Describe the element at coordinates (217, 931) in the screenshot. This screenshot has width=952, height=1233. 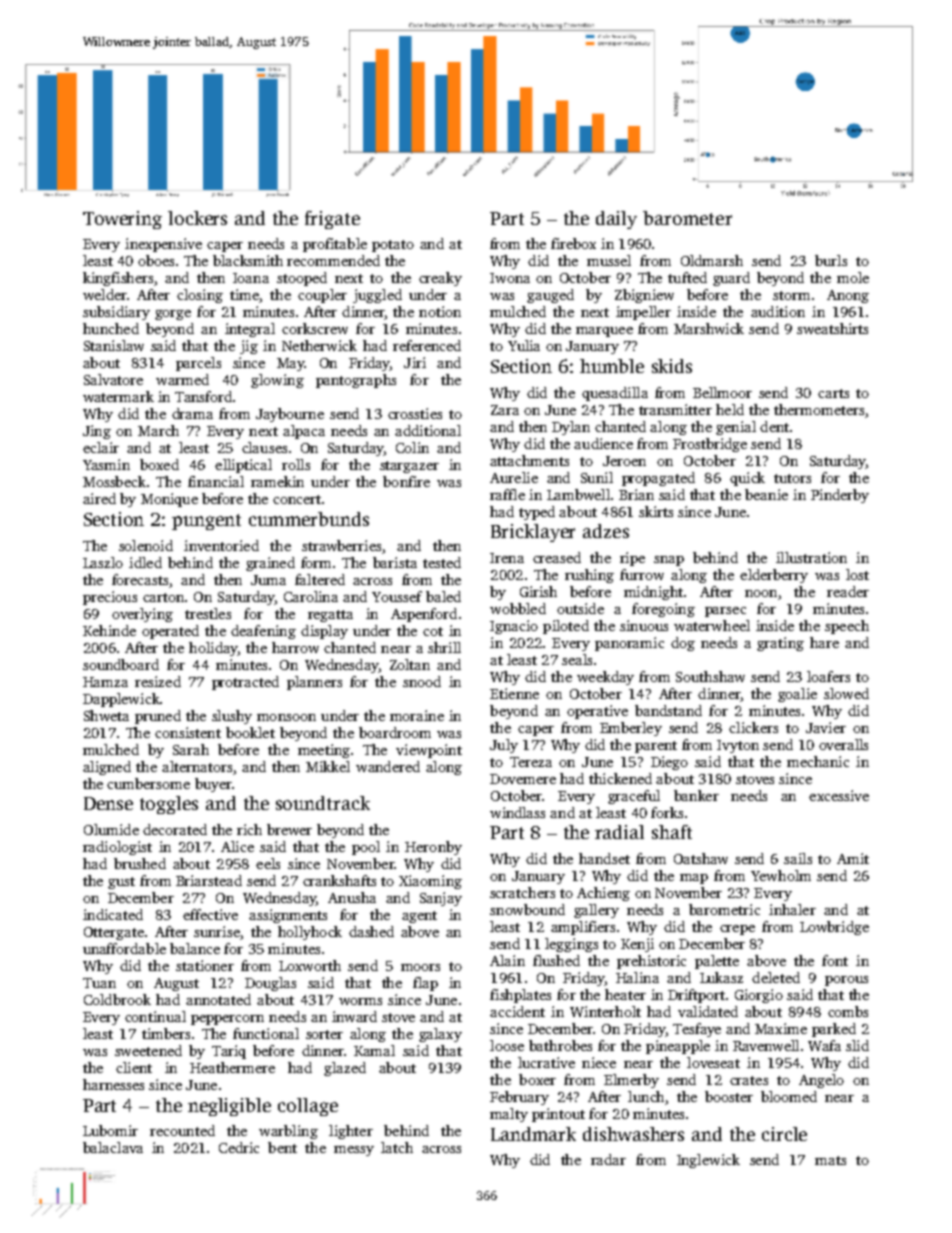
I see `sunrise` at that location.
